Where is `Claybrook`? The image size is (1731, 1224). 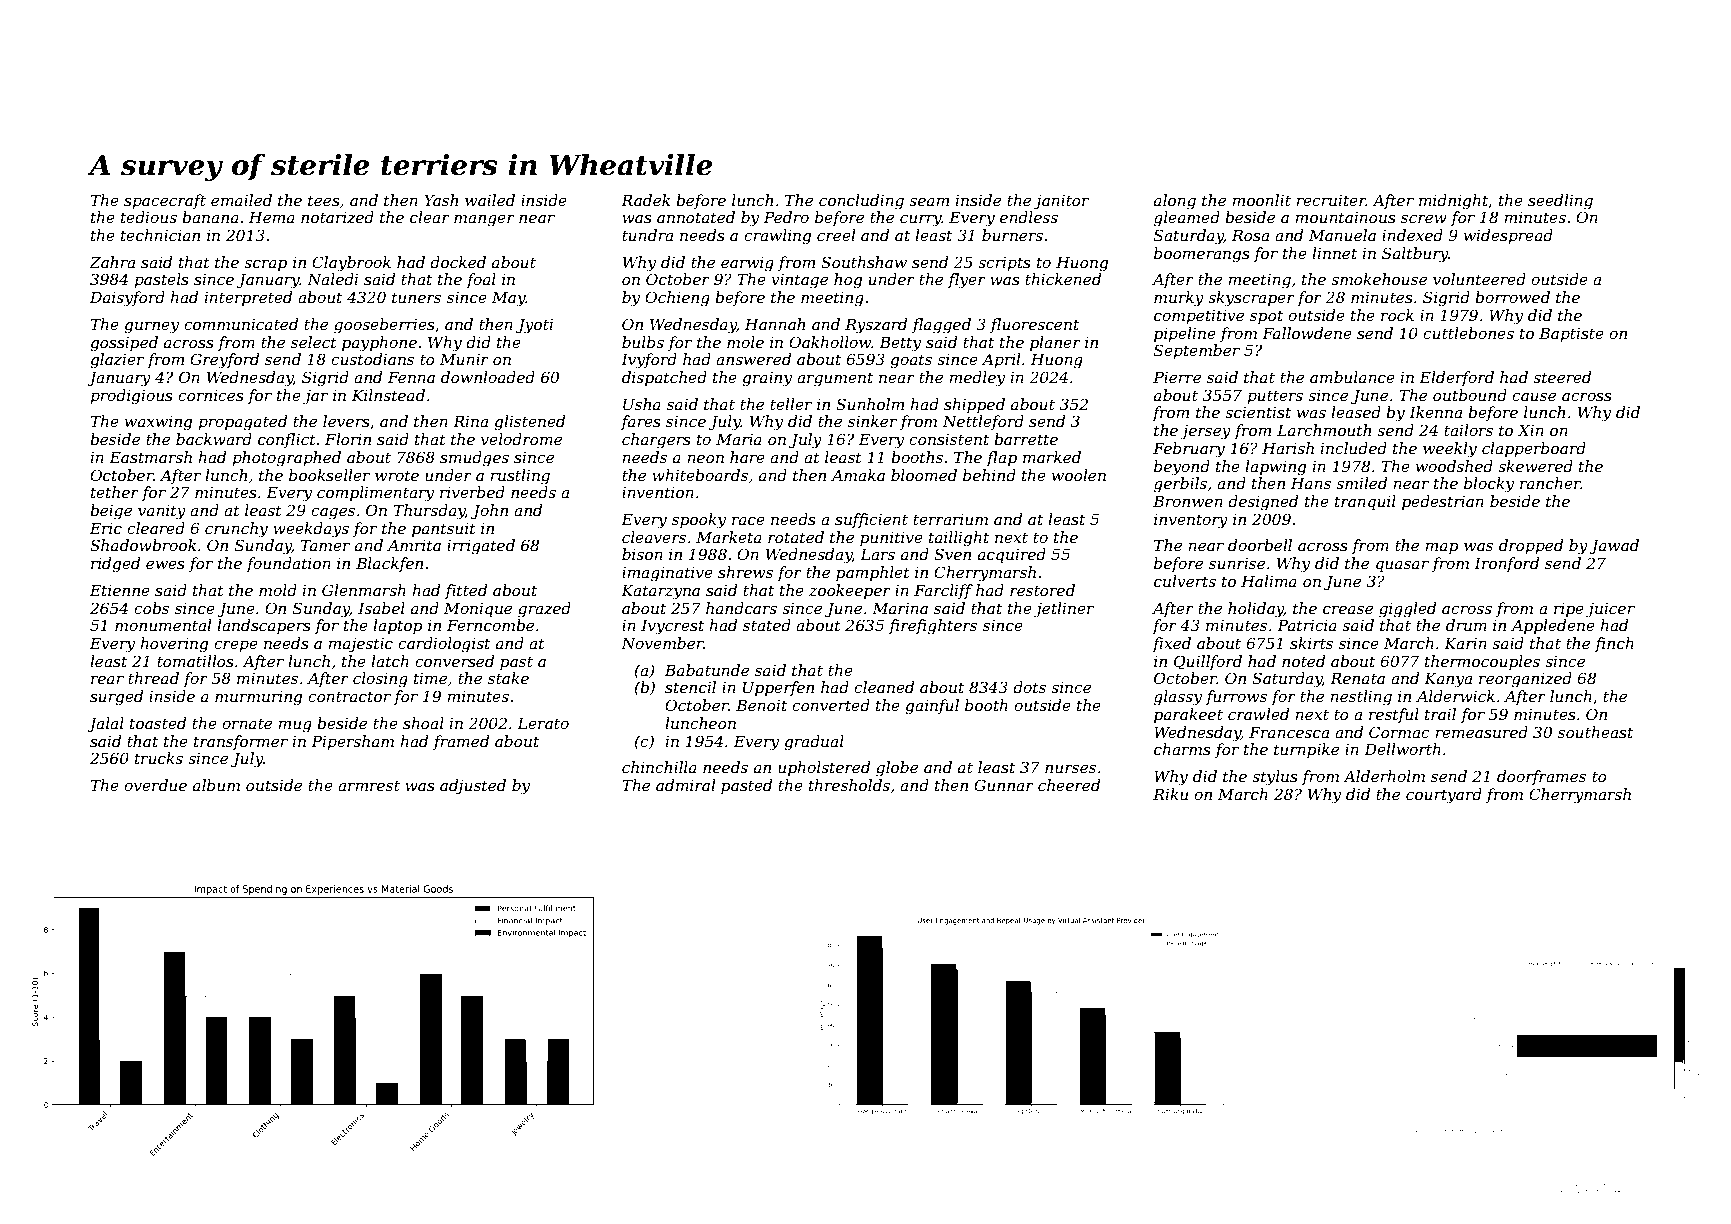
Claybrook is located at coordinates (351, 264).
